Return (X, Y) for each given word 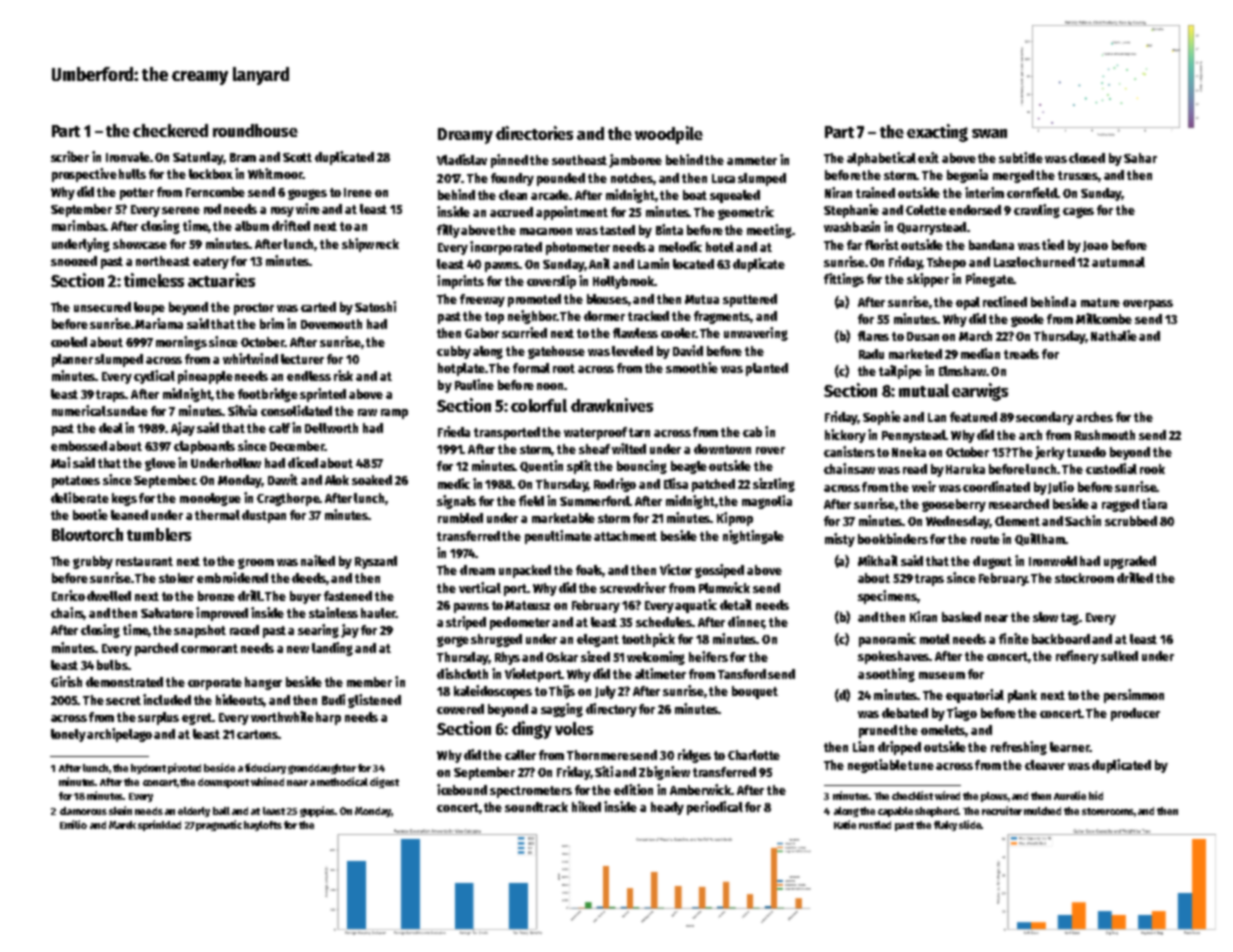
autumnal (1118, 262)
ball (221, 811)
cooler (678, 333)
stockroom (1084, 578)
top (494, 318)
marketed (915, 354)
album (252, 226)
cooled (69, 342)
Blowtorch (87, 534)
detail (736, 604)
